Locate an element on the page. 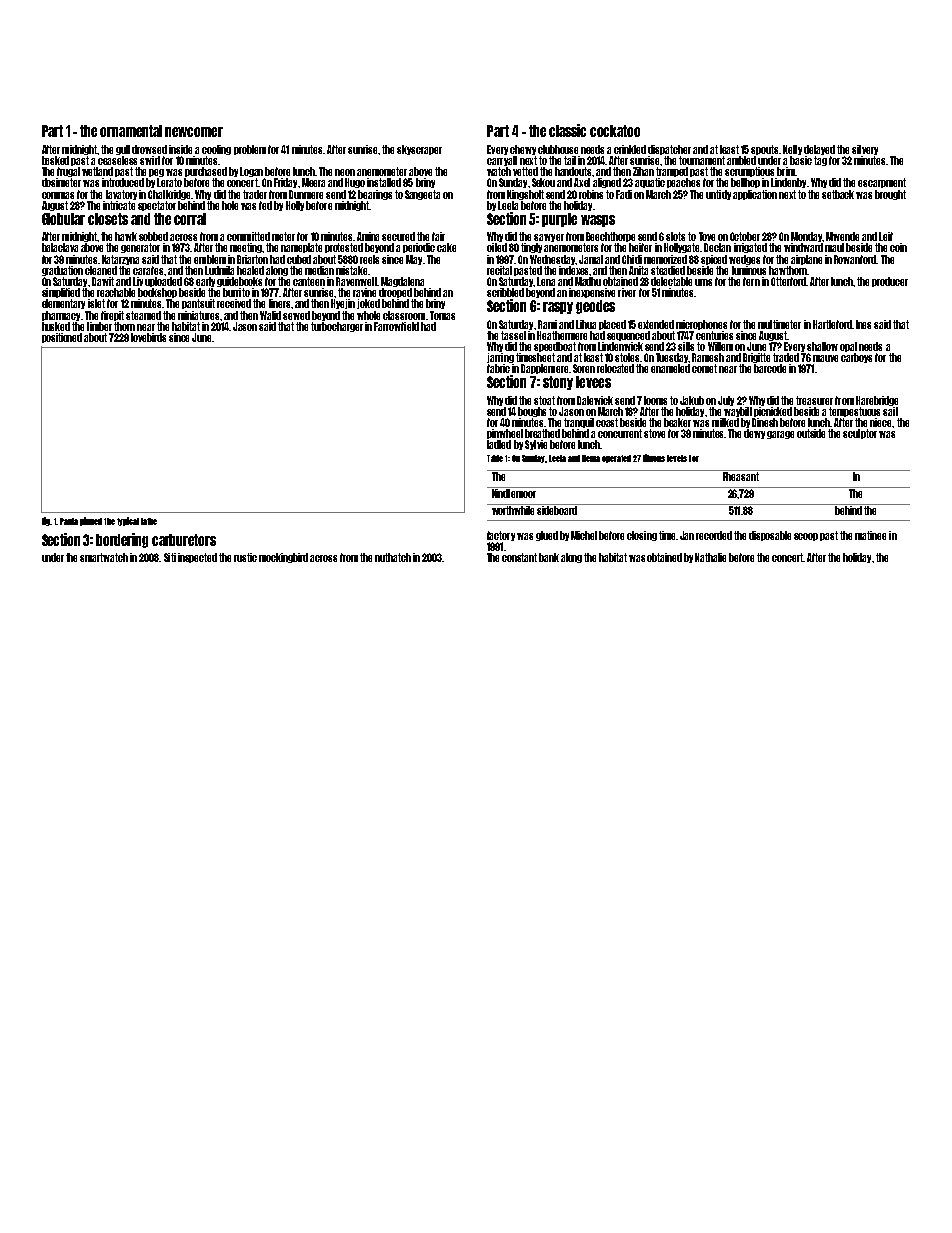 This document has height=1233, width=952. inspected is located at coordinates (197, 558).
